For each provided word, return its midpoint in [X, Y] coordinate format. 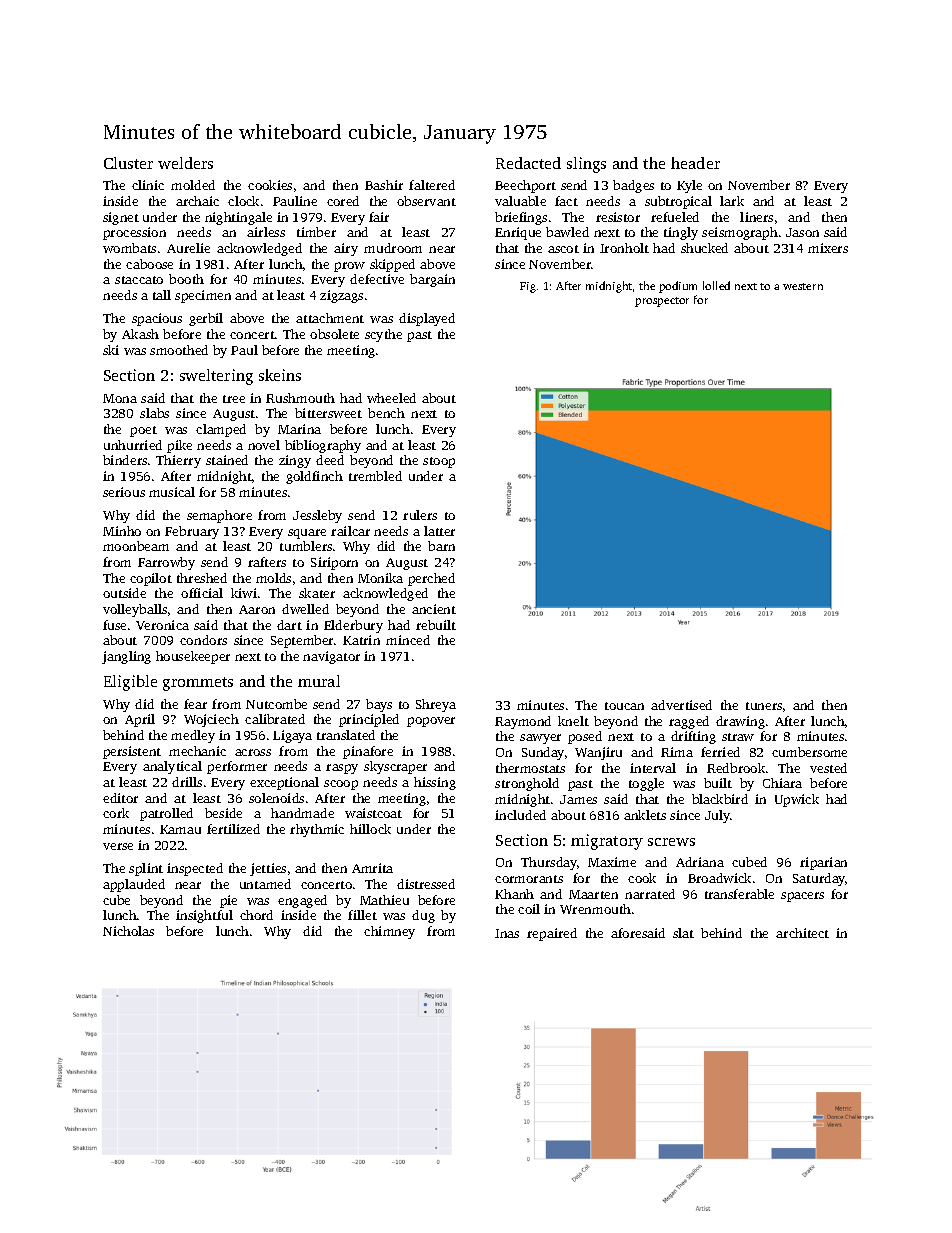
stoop [439, 462]
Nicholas [128, 931]
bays [379, 705]
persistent [132, 752]
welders [185, 163]
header [695, 163]
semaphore [219, 516]
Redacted [528, 163]
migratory [607, 842]
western [803, 286]
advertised [681, 705]
